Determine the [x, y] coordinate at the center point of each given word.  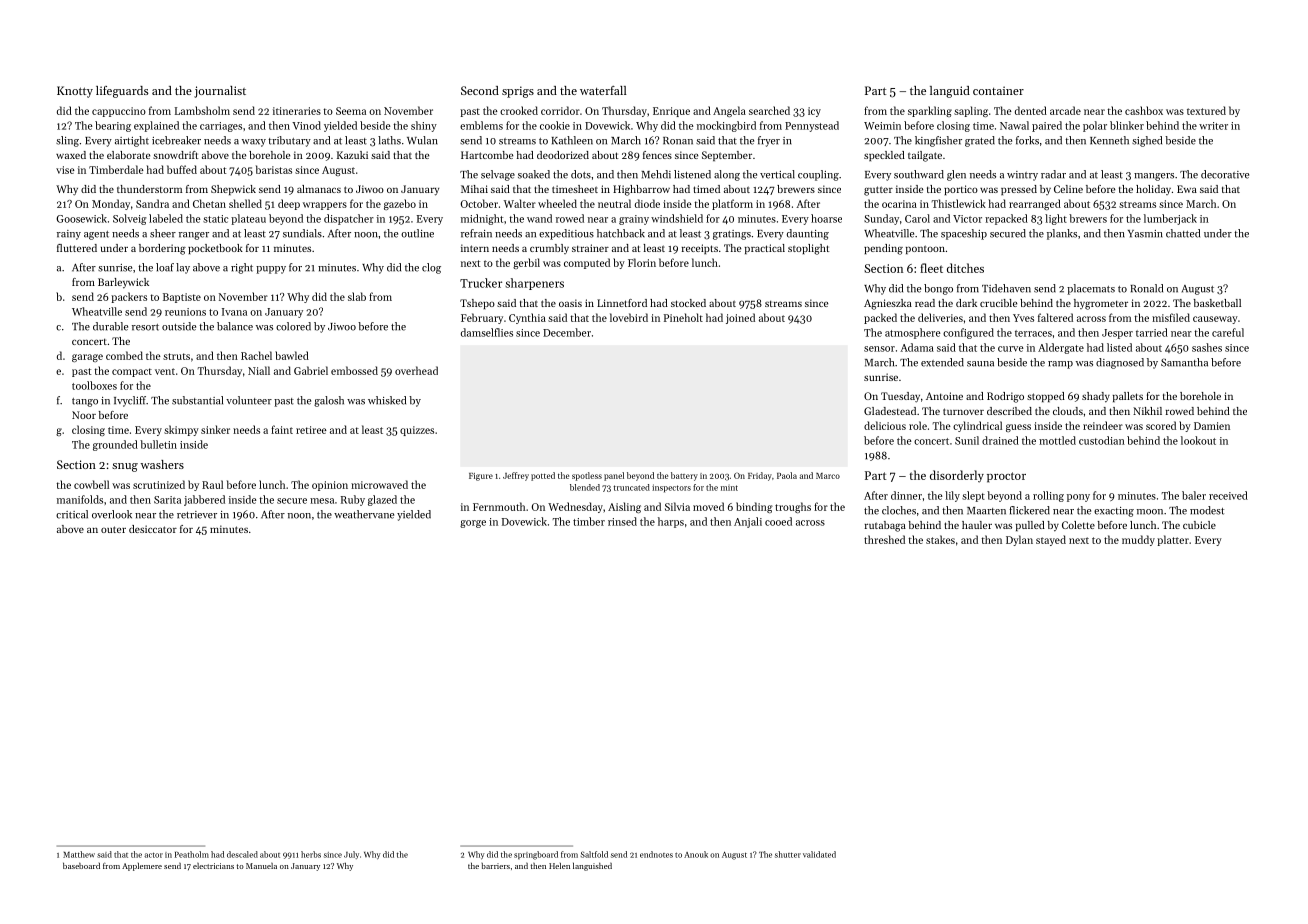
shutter [788, 854]
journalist [220, 92]
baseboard [81, 865]
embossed [354, 370]
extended [942, 362]
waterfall [603, 90]
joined [740, 318]
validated [819, 854]
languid [950, 92]
